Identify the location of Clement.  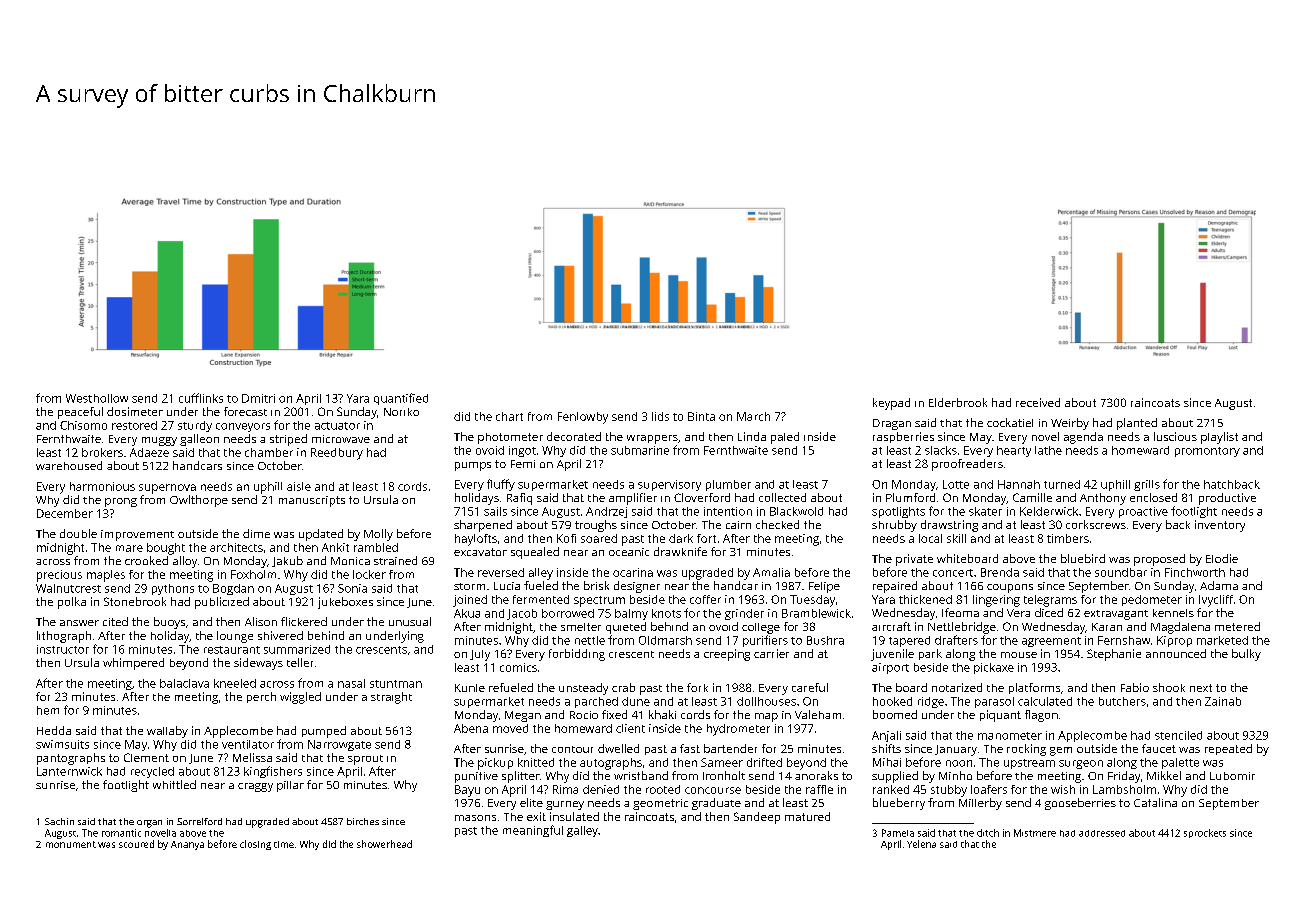
(146, 757).
